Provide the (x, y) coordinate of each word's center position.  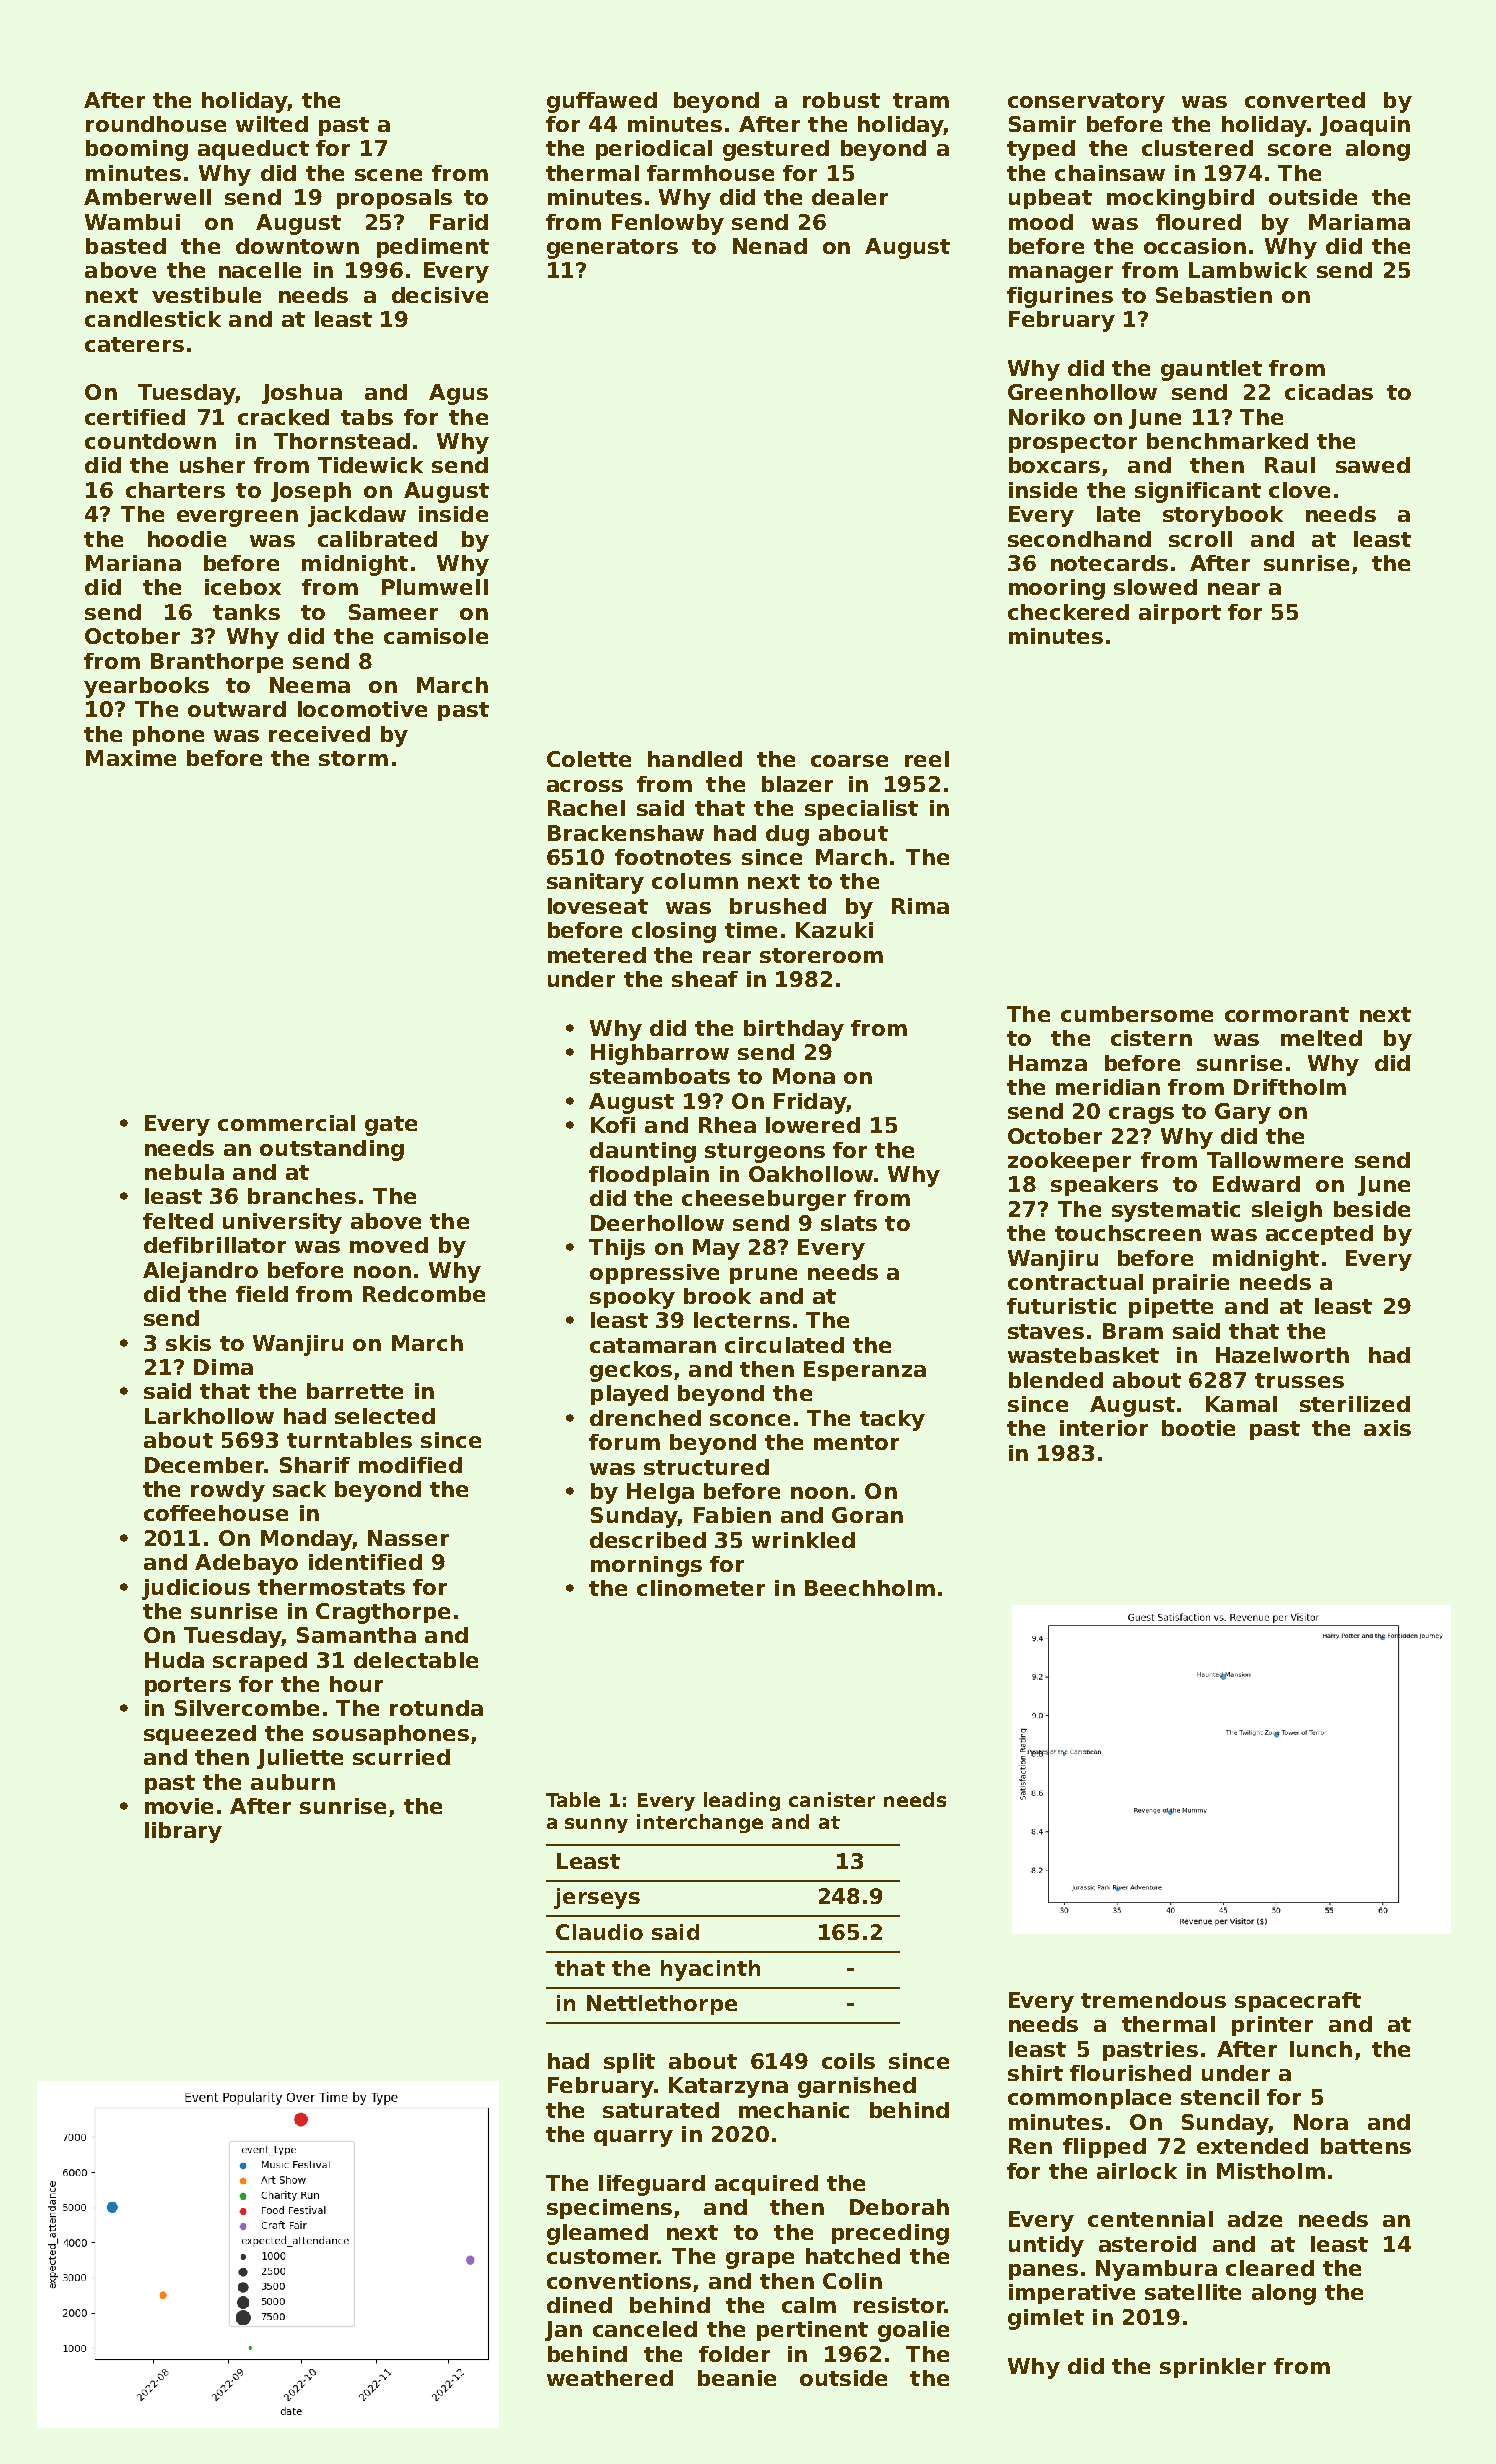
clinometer (701, 1588)
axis (1387, 1428)
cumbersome (1137, 1014)
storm (353, 758)
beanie (737, 2378)
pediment (433, 248)
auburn (293, 1782)
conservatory (1086, 103)
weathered (610, 2378)
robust (841, 100)
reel (927, 759)
